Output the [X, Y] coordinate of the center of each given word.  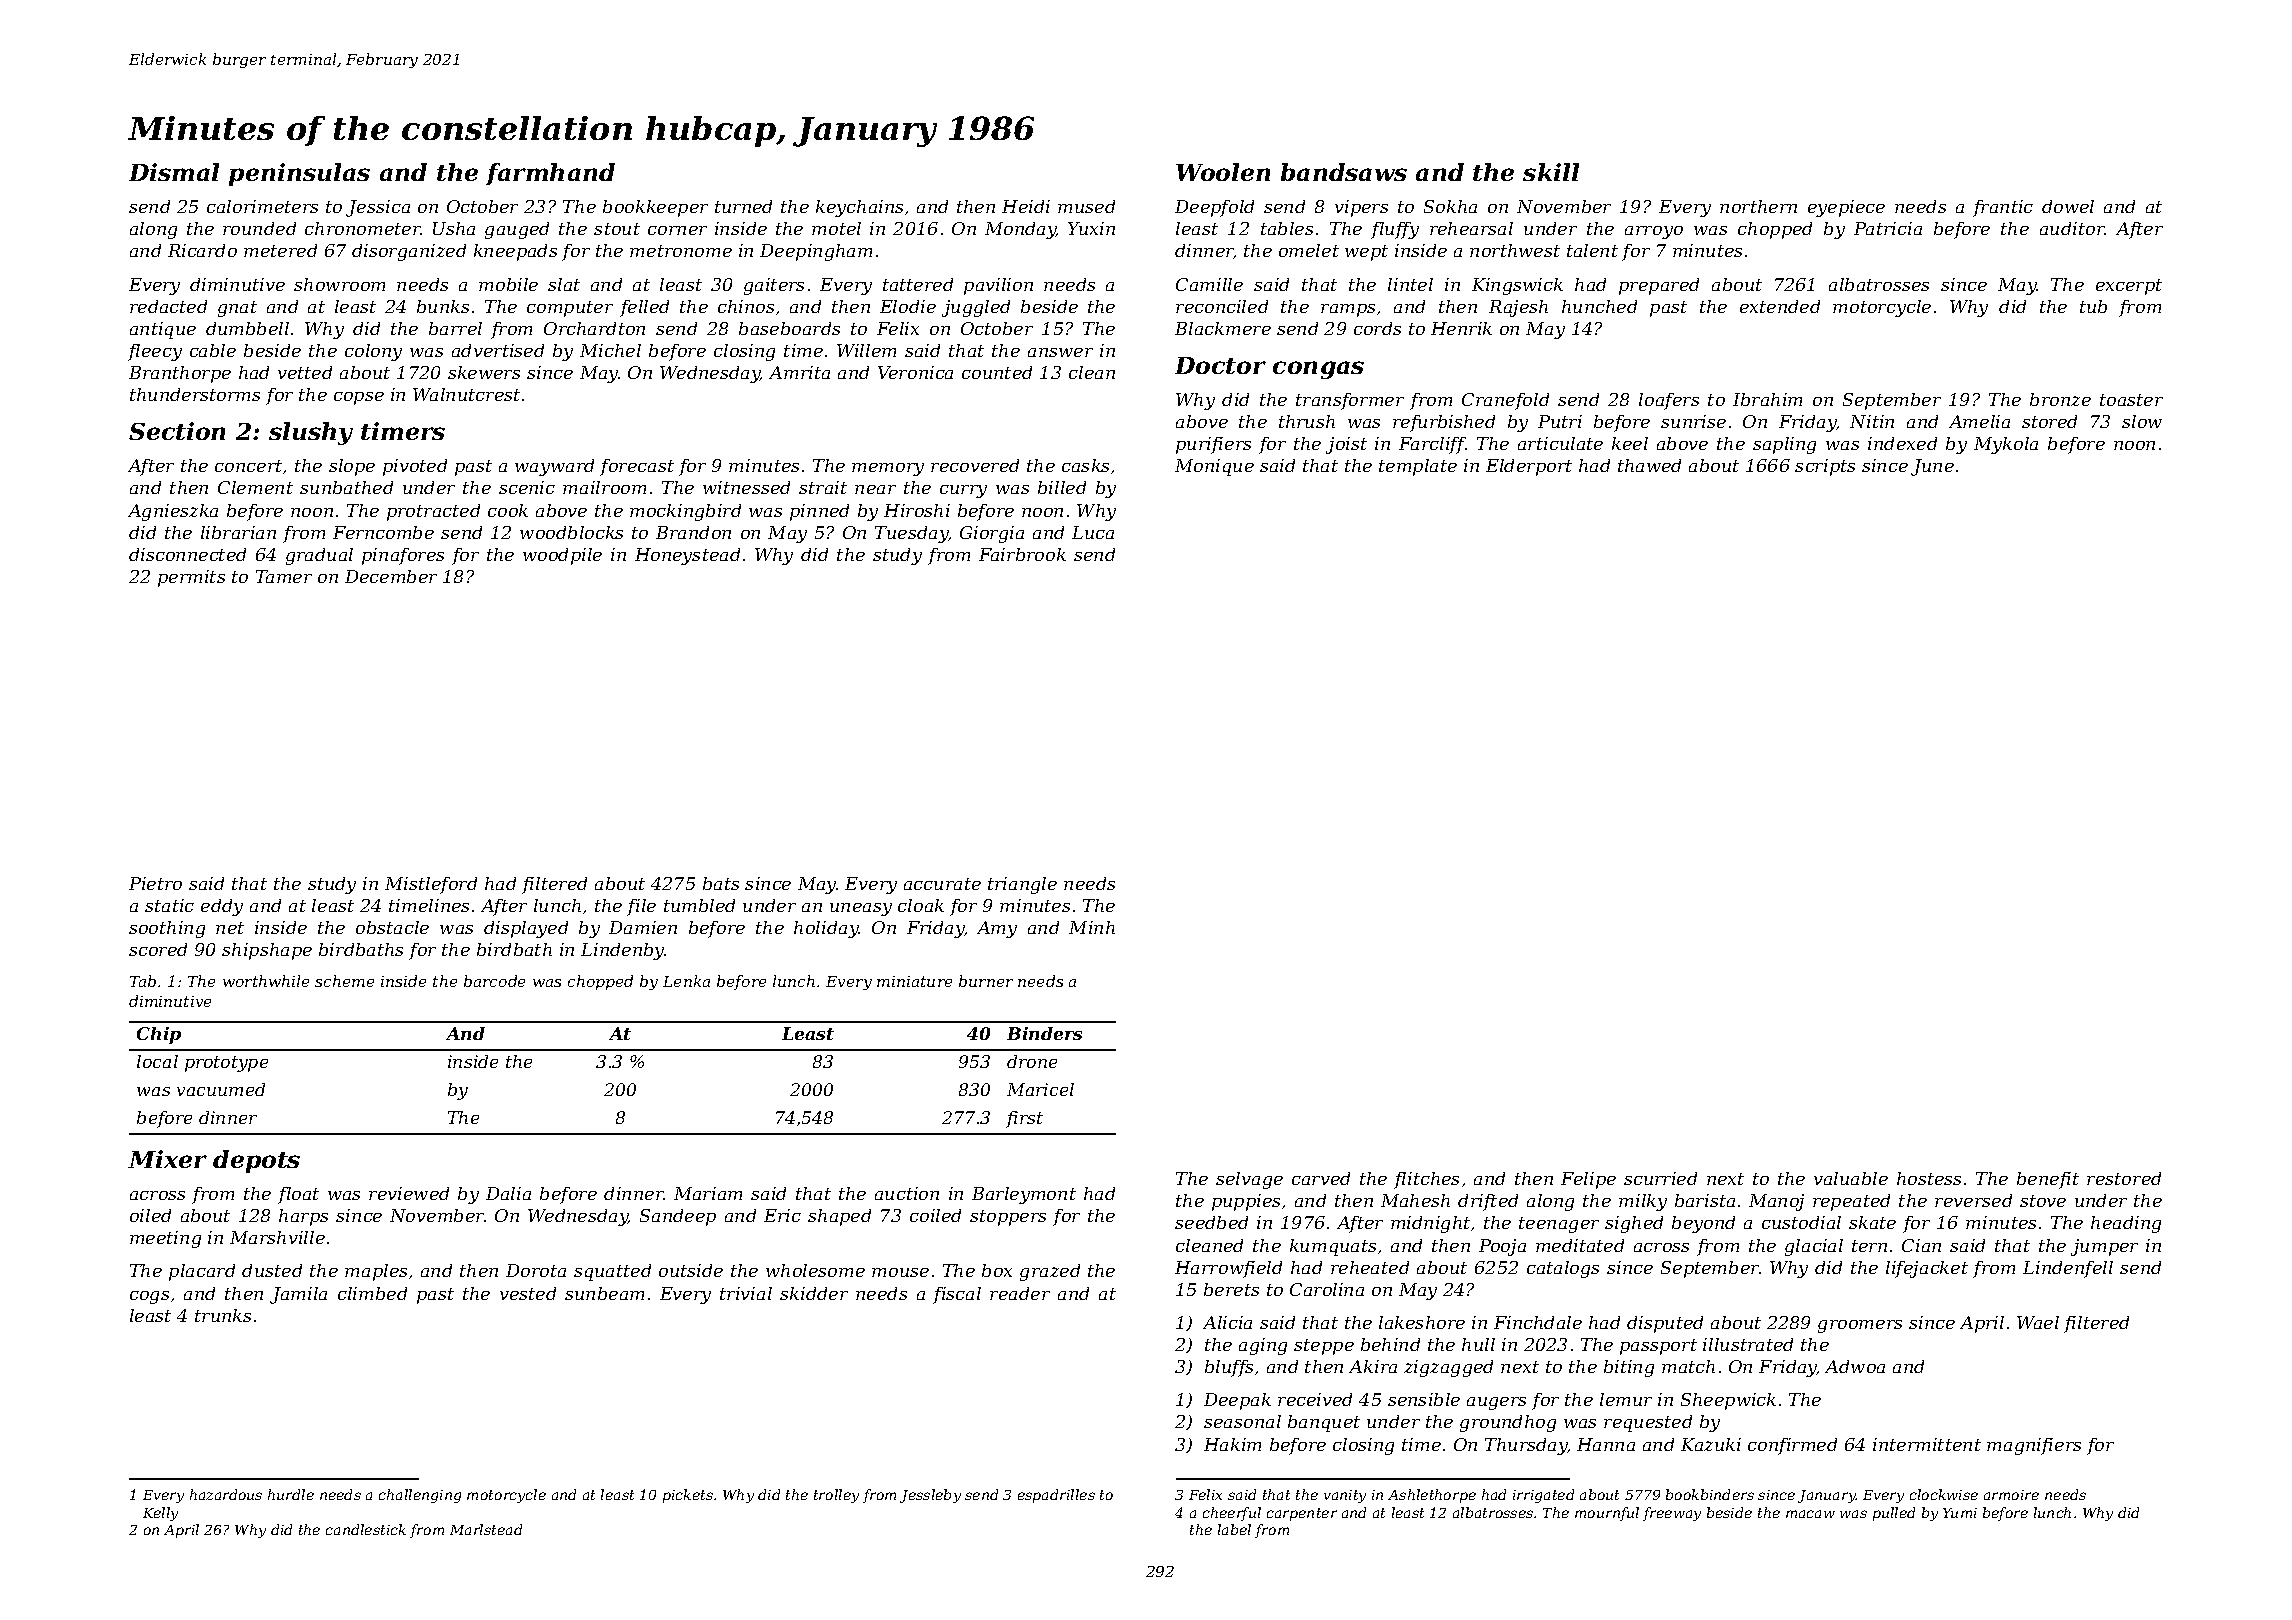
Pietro [155, 883]
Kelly [160, 1514]
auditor [2072, 228]
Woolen [1223, 172]
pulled [1894, 1514]
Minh [1092, 927]
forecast [637, 467]
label [1234, 1529]
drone [1032, 1061]
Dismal [174, 172]
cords [1377, 328]
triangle [1022, 885]
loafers [1669, 401]
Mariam [708, 1193]
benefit [2048, 1180]
